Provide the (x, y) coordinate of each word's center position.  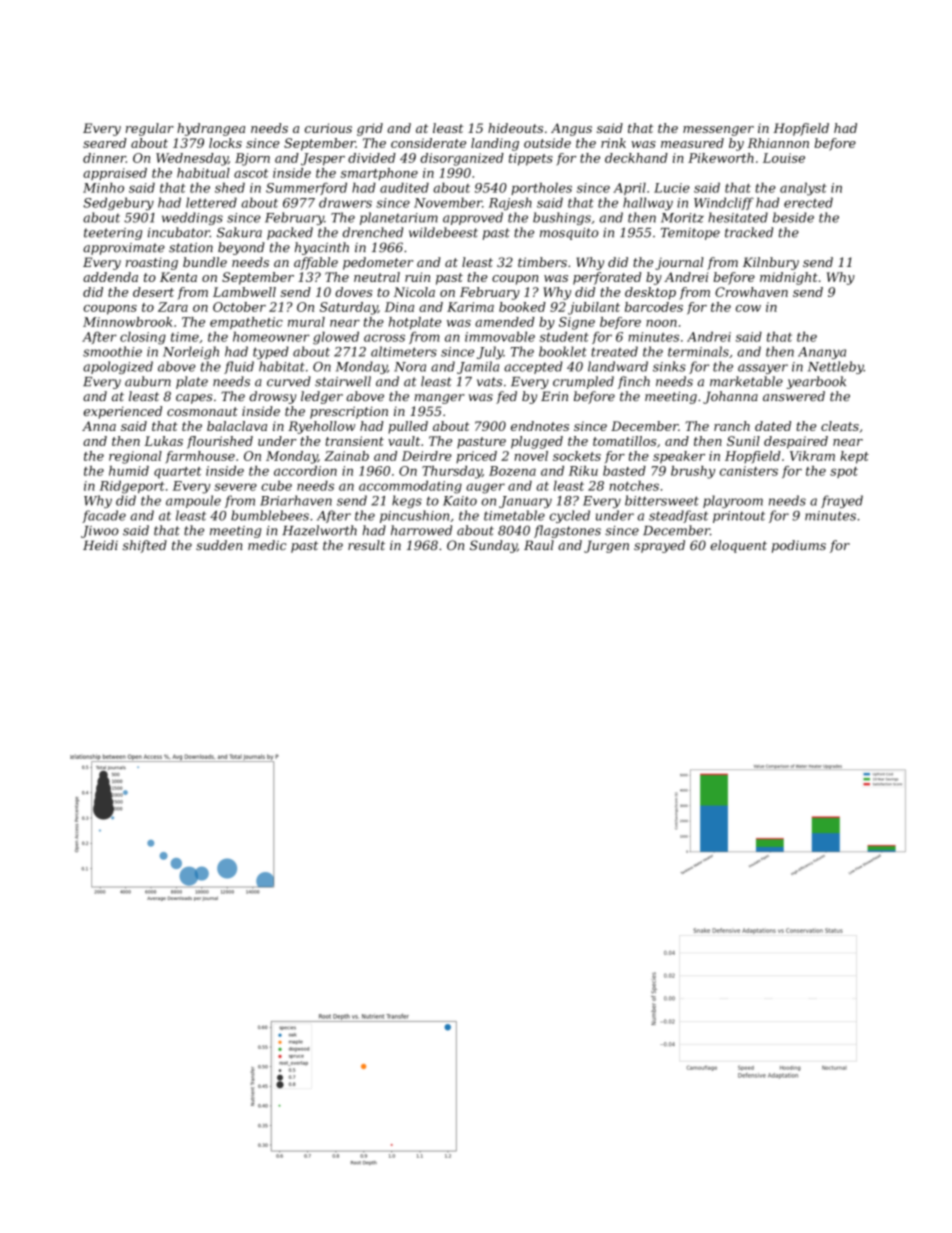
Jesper (323, 159)
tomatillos (624, 441)
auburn (148, 381)
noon (661, 323)
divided (372, 158)
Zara (173, 307)
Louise (784, 158)
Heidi (100, 545)
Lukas (163, 441)
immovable (500, 336)
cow (748, 308)
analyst (803, 189)
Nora (410, 367)
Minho (103, 187)
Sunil (743, 441)
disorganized (462, 159)
